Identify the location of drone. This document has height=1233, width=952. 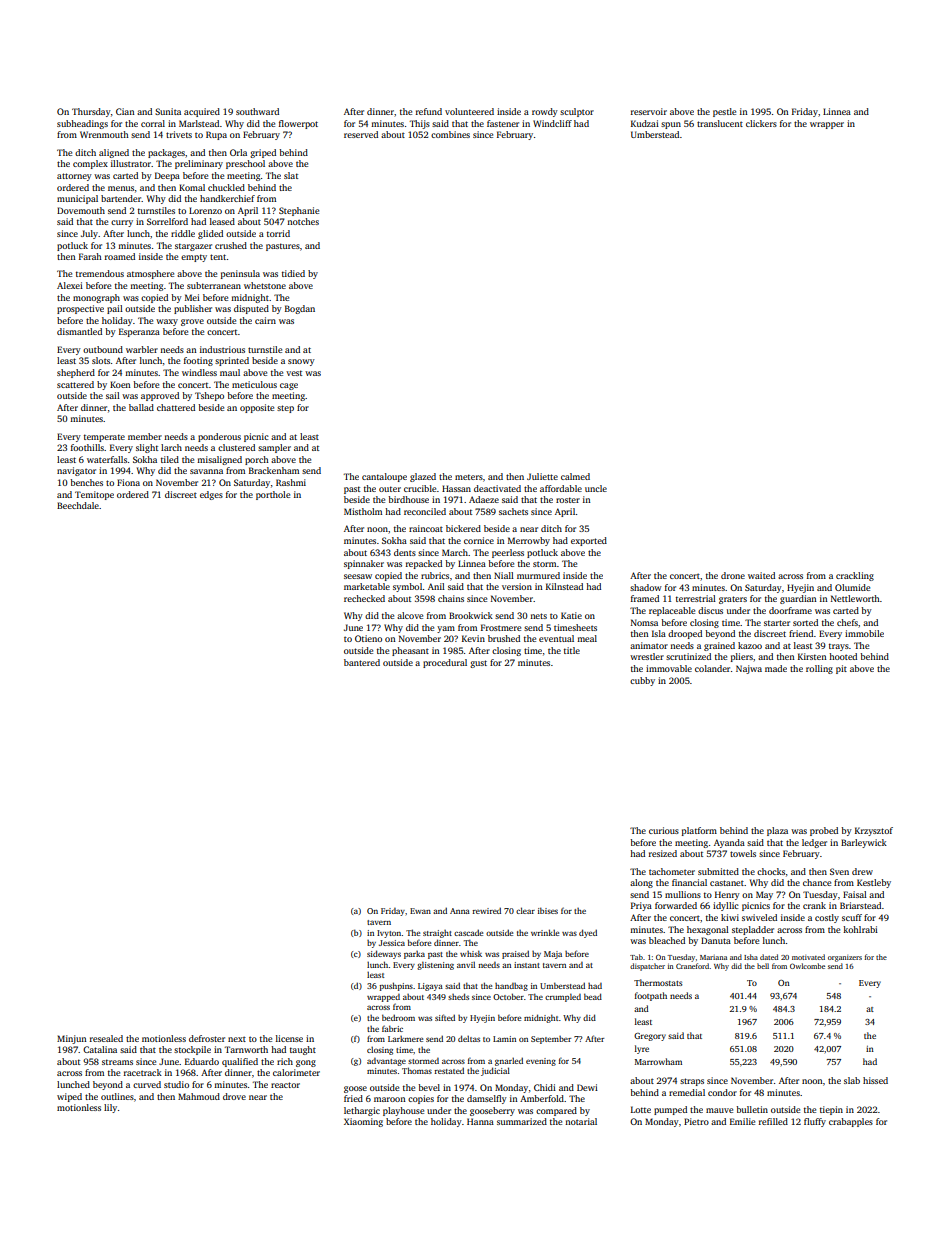
(733, 575).
